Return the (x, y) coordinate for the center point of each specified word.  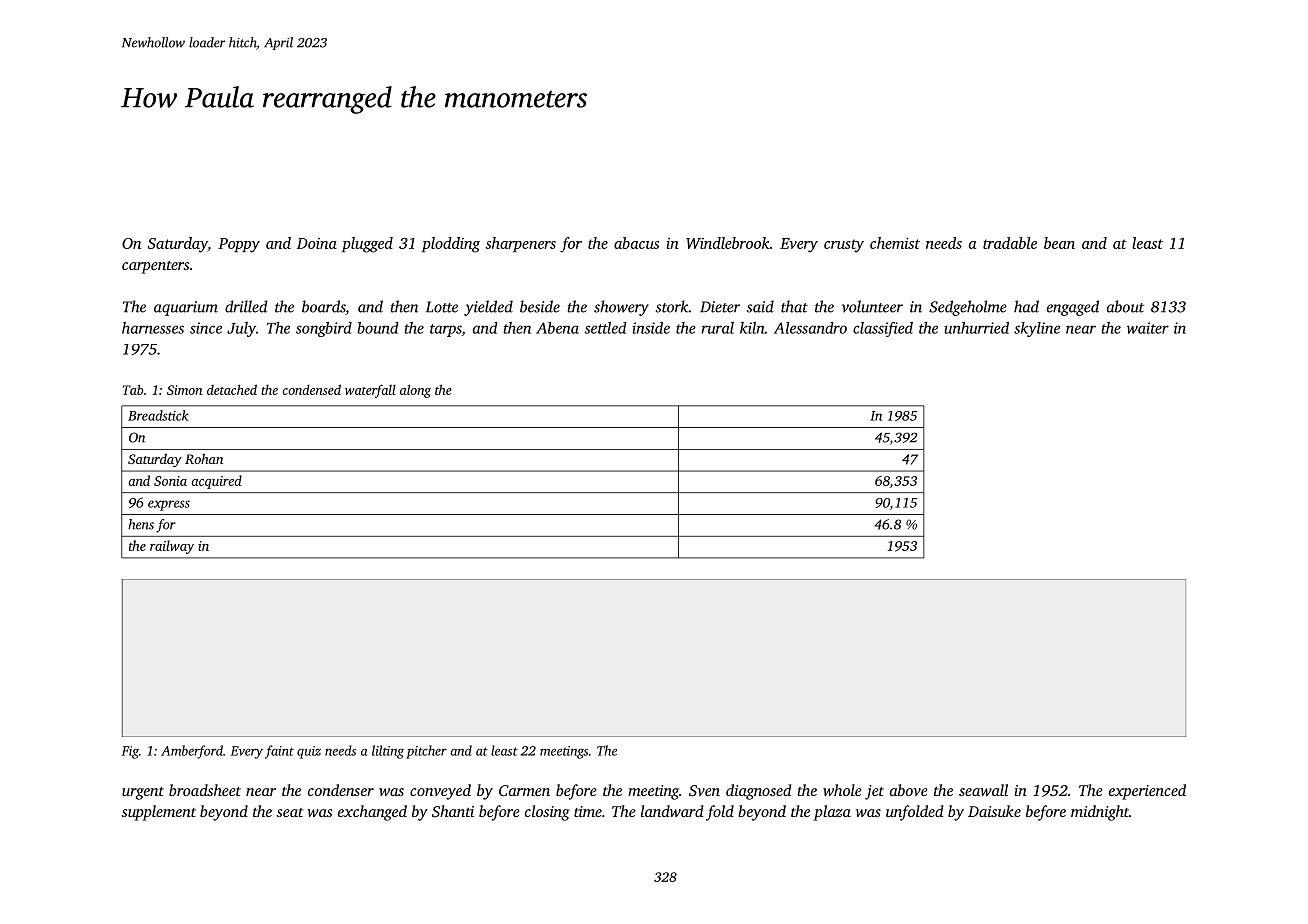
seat (289, 812)
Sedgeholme (968, 308)
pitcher (426, 752)
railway (172, 547)
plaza (832, 813)
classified (883, 329)
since (206, 328)
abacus (636, 243)
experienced (1147, 792)
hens (141, 524)
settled (605, 328)
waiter (1148, 328)
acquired (216, 482)
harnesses (153, 328)
